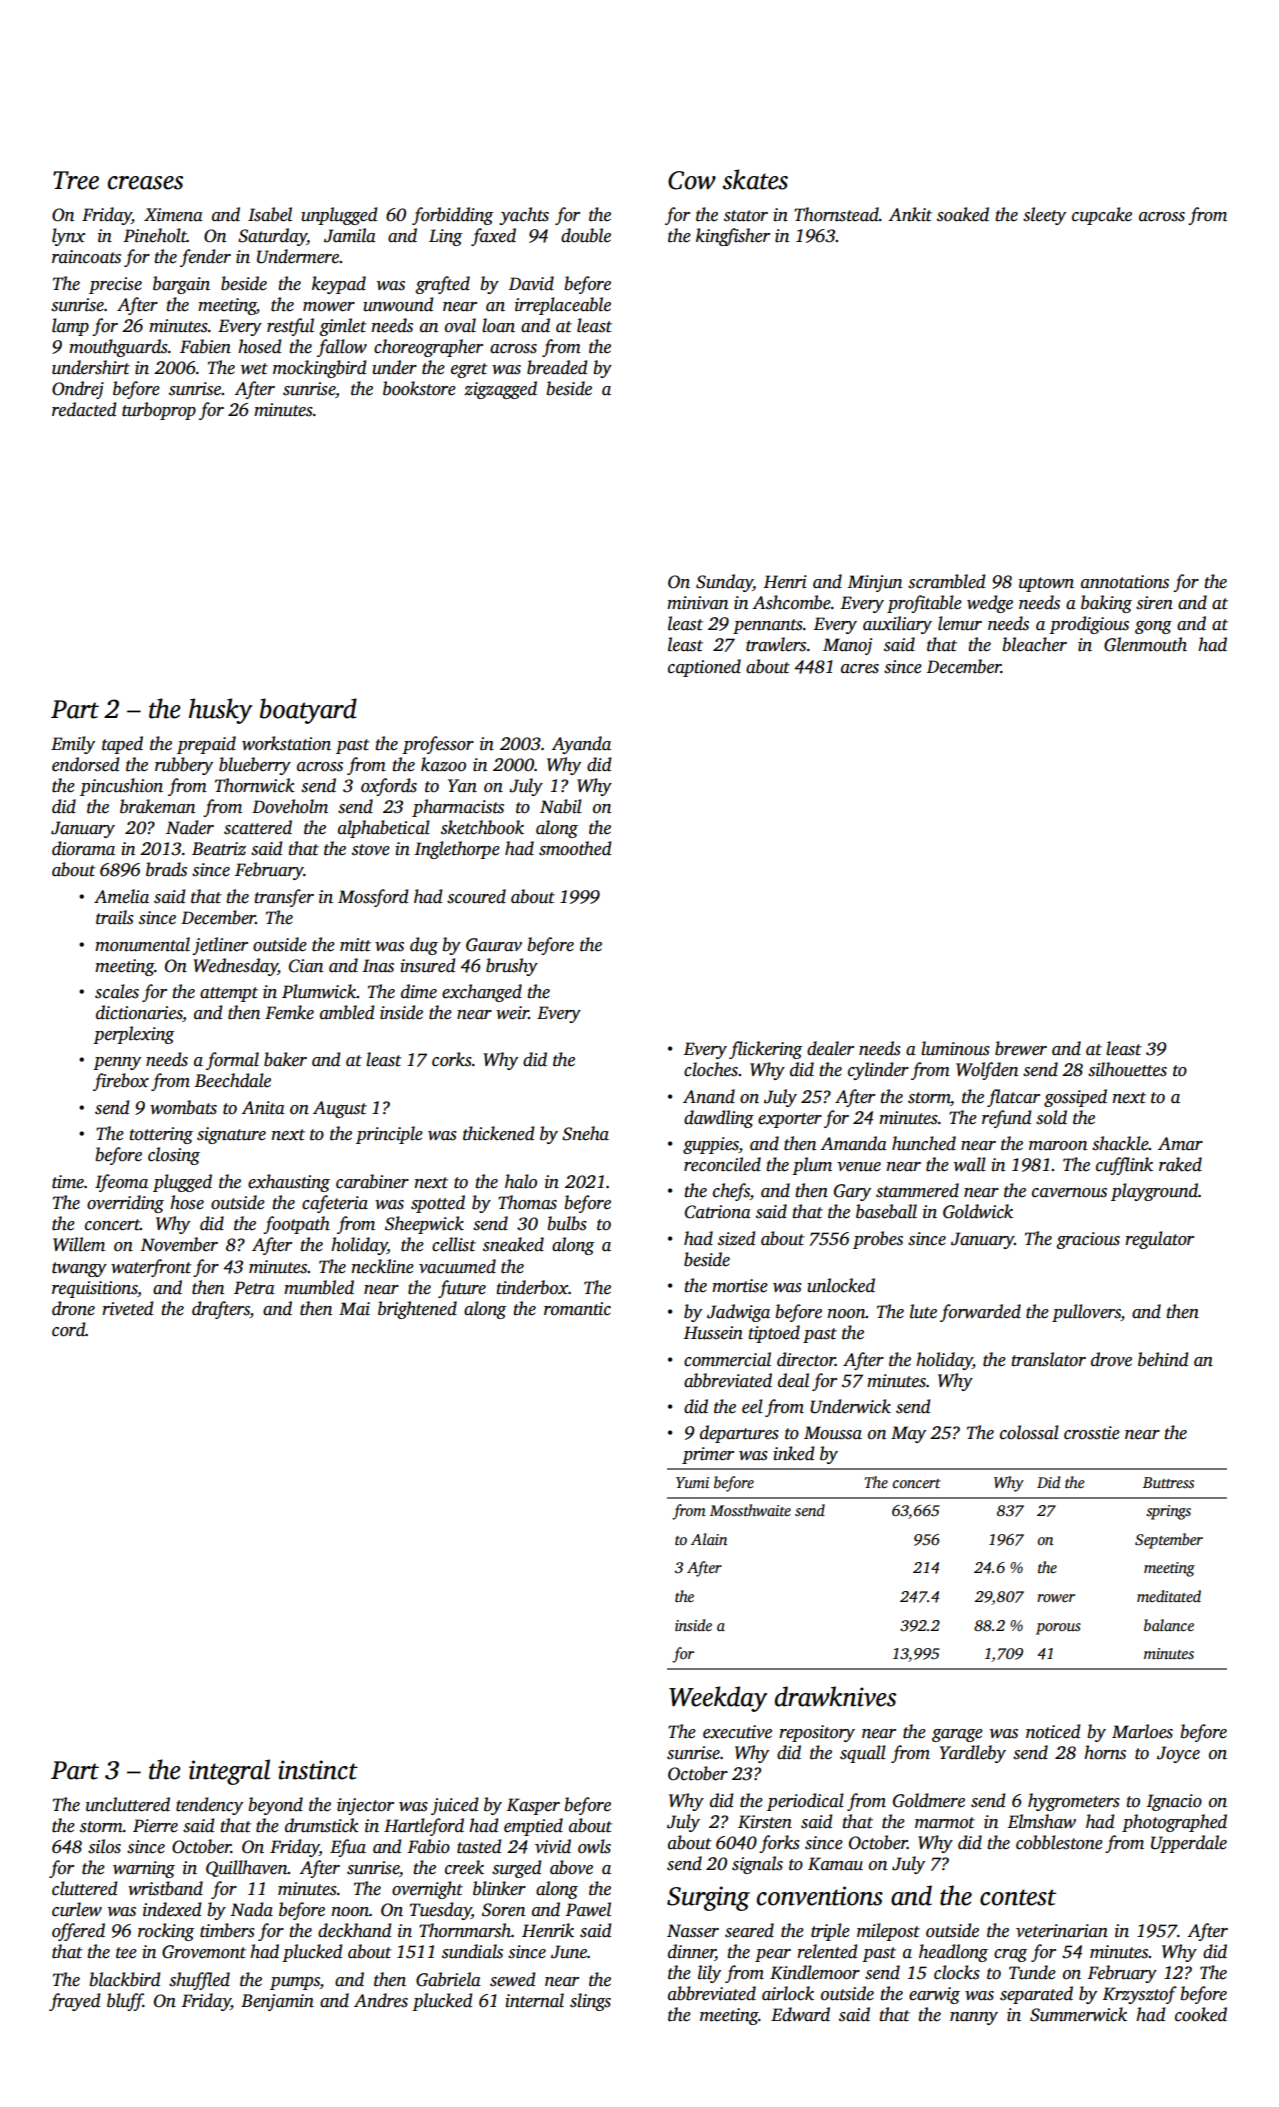 Image resolution: width=1279 pixels, height=2107 pixels. Describe the element at coordinates (955, 1048) in the screenshot. I see `luminous` at that location.
